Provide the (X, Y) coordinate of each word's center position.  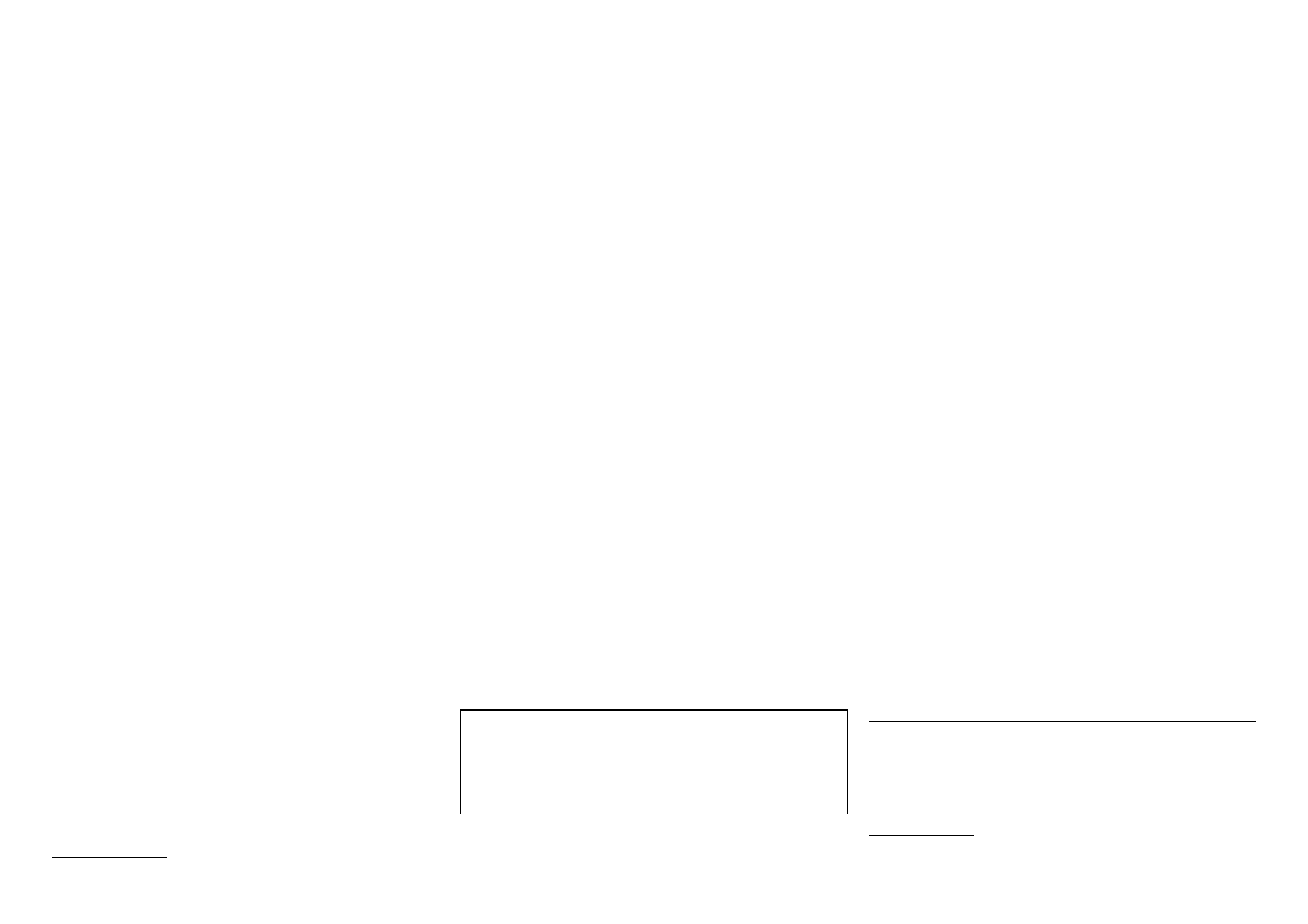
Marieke (414, 787)
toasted (1033, 736)
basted (715, 568)
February (739, 625)
